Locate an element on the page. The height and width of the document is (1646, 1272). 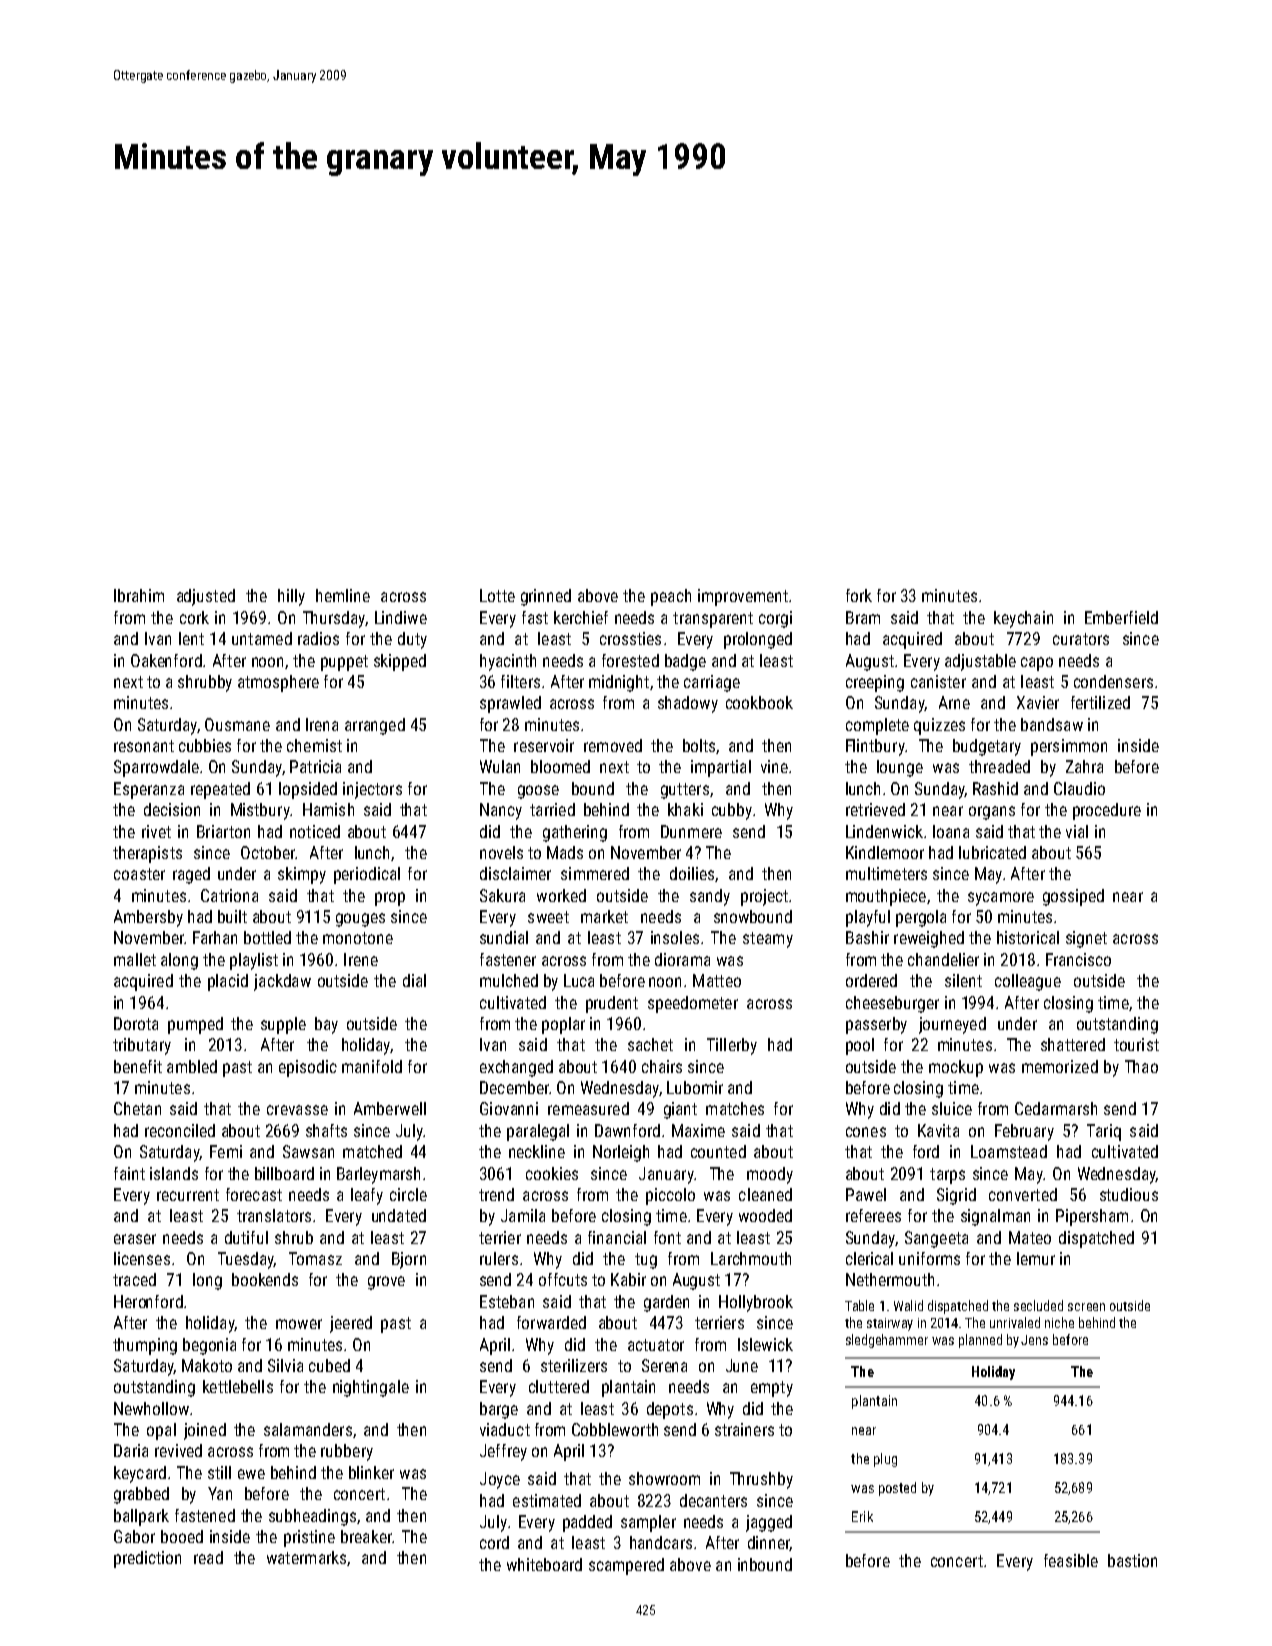
fork is located at coordinates (859, 595).
